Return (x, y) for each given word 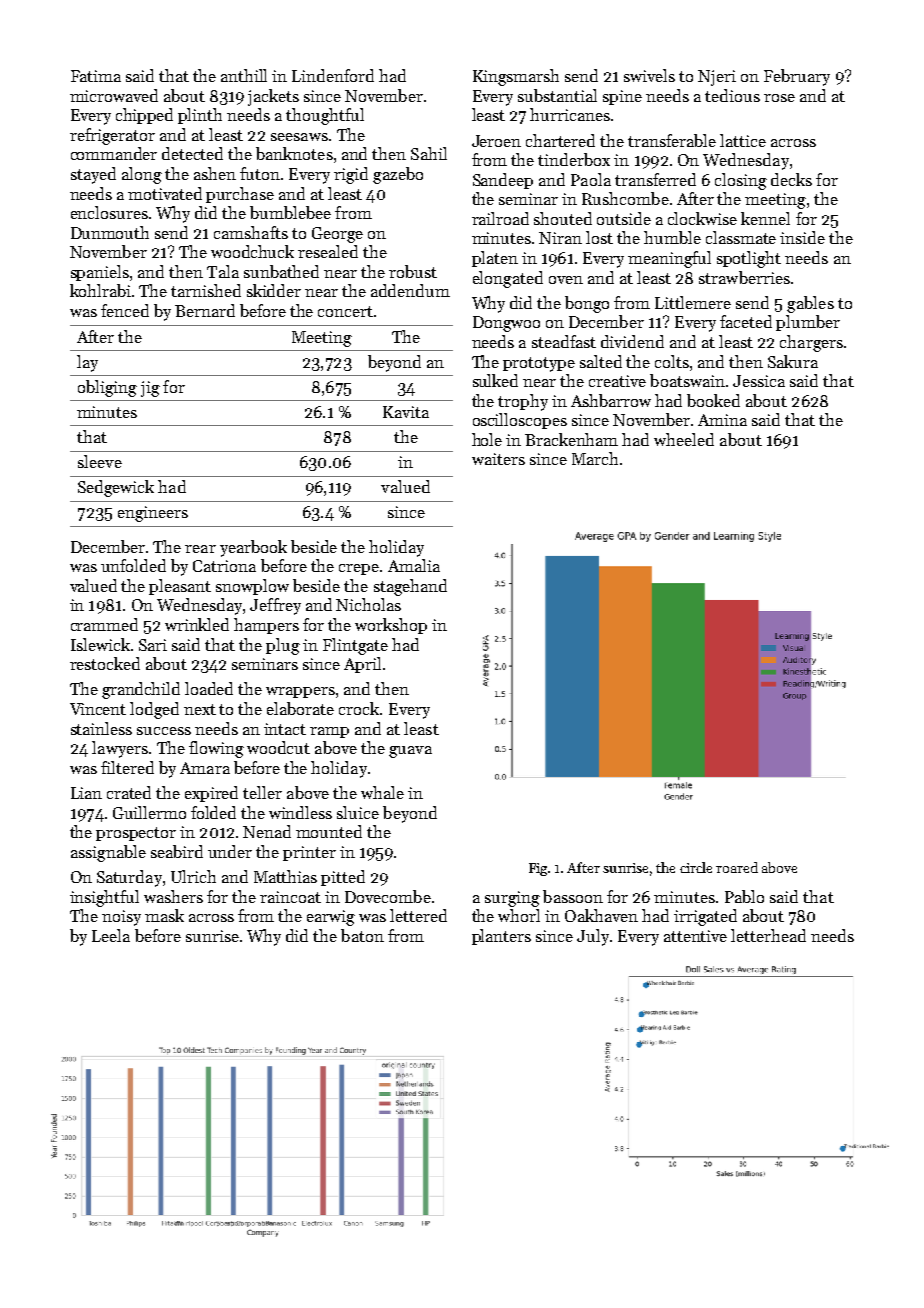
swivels (649, 75)
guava (410, 752)
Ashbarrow (611, 400)
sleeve (100, 461)
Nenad (267, 831)
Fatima (96, 76)
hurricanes (570, 114)
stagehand (410, 587)
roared (737, 867)
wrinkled (197, 624)
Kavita (406, 412)
